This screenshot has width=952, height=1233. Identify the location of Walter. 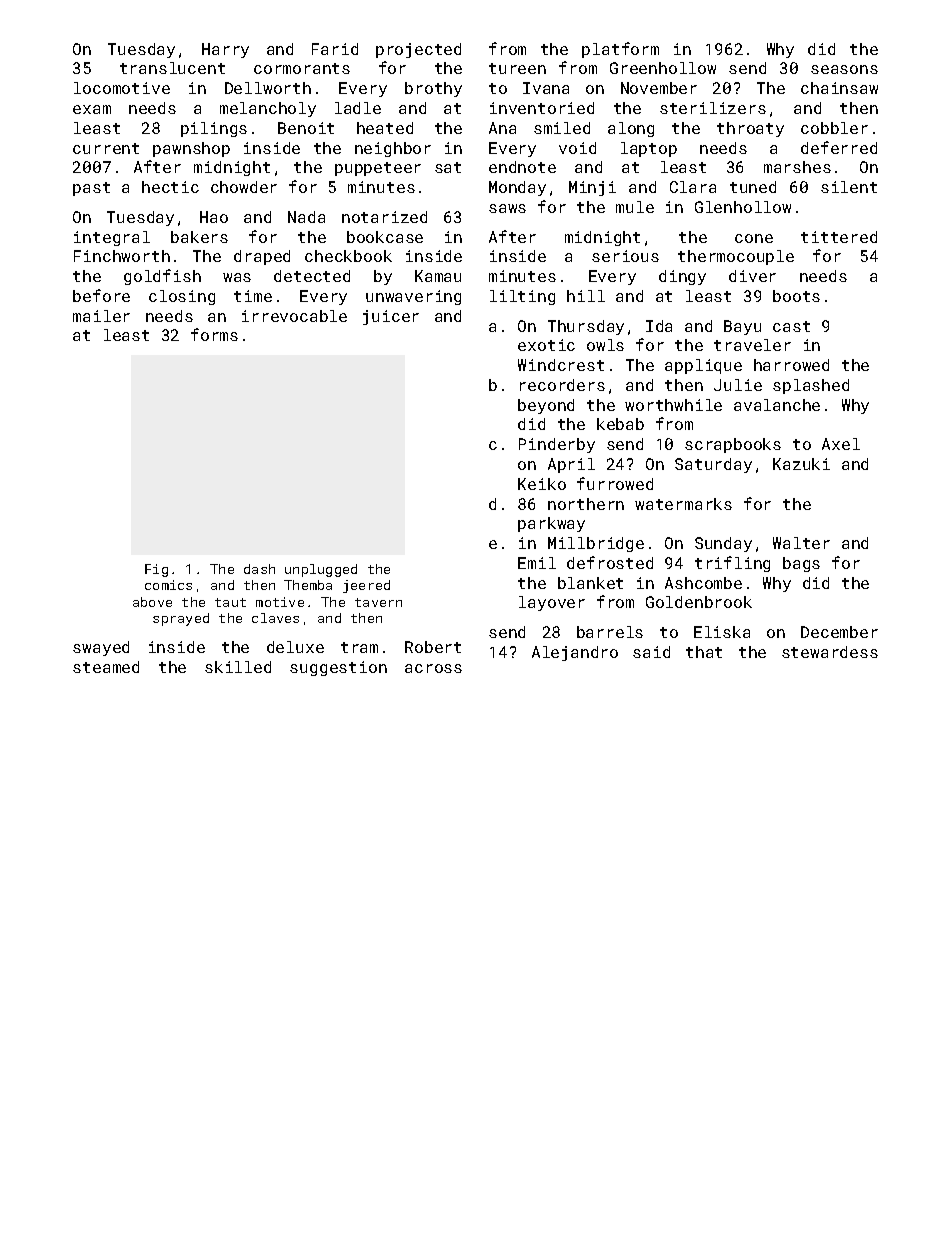
(801, 543).
